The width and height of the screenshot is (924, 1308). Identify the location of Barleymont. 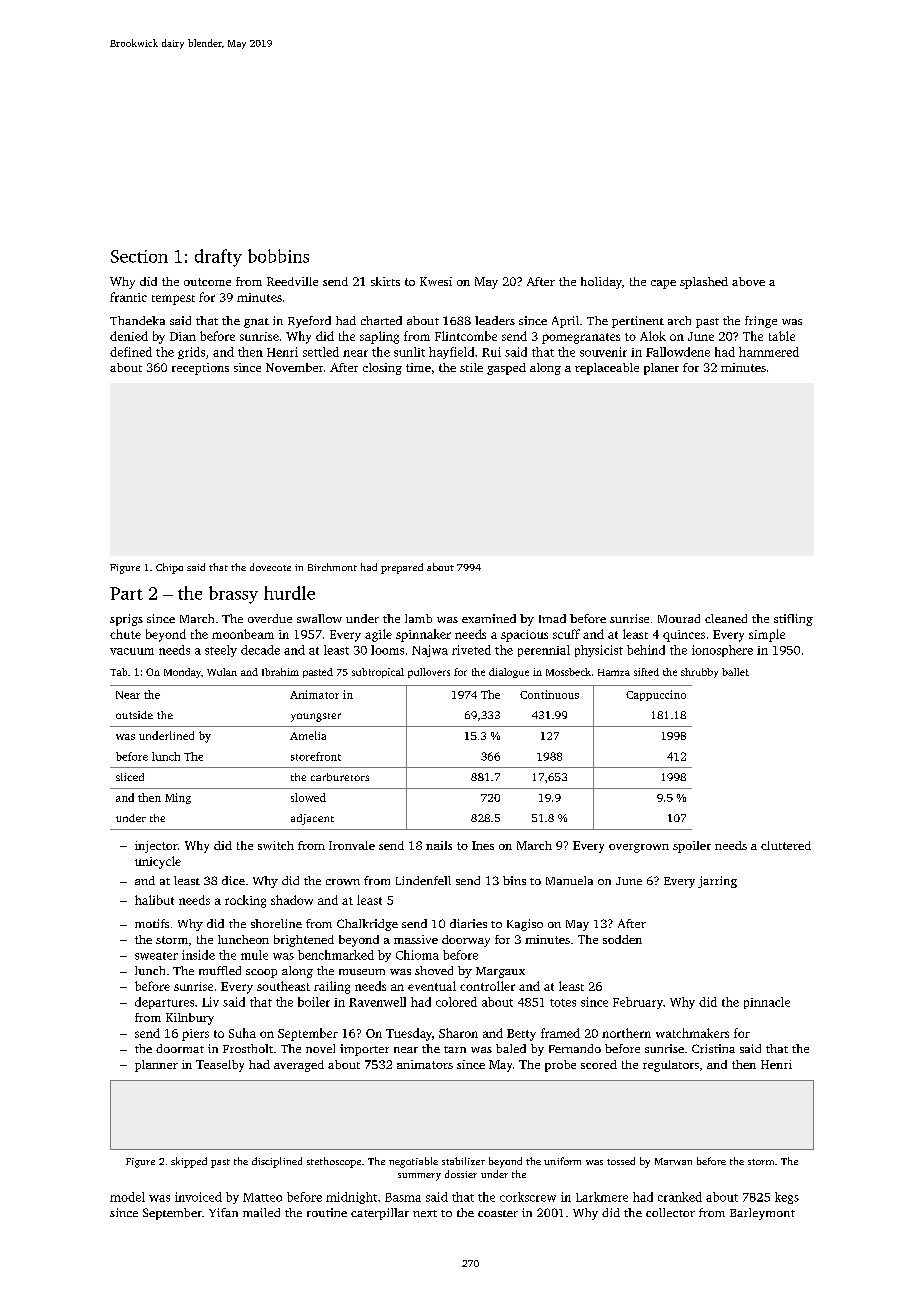
(762, 1214).
